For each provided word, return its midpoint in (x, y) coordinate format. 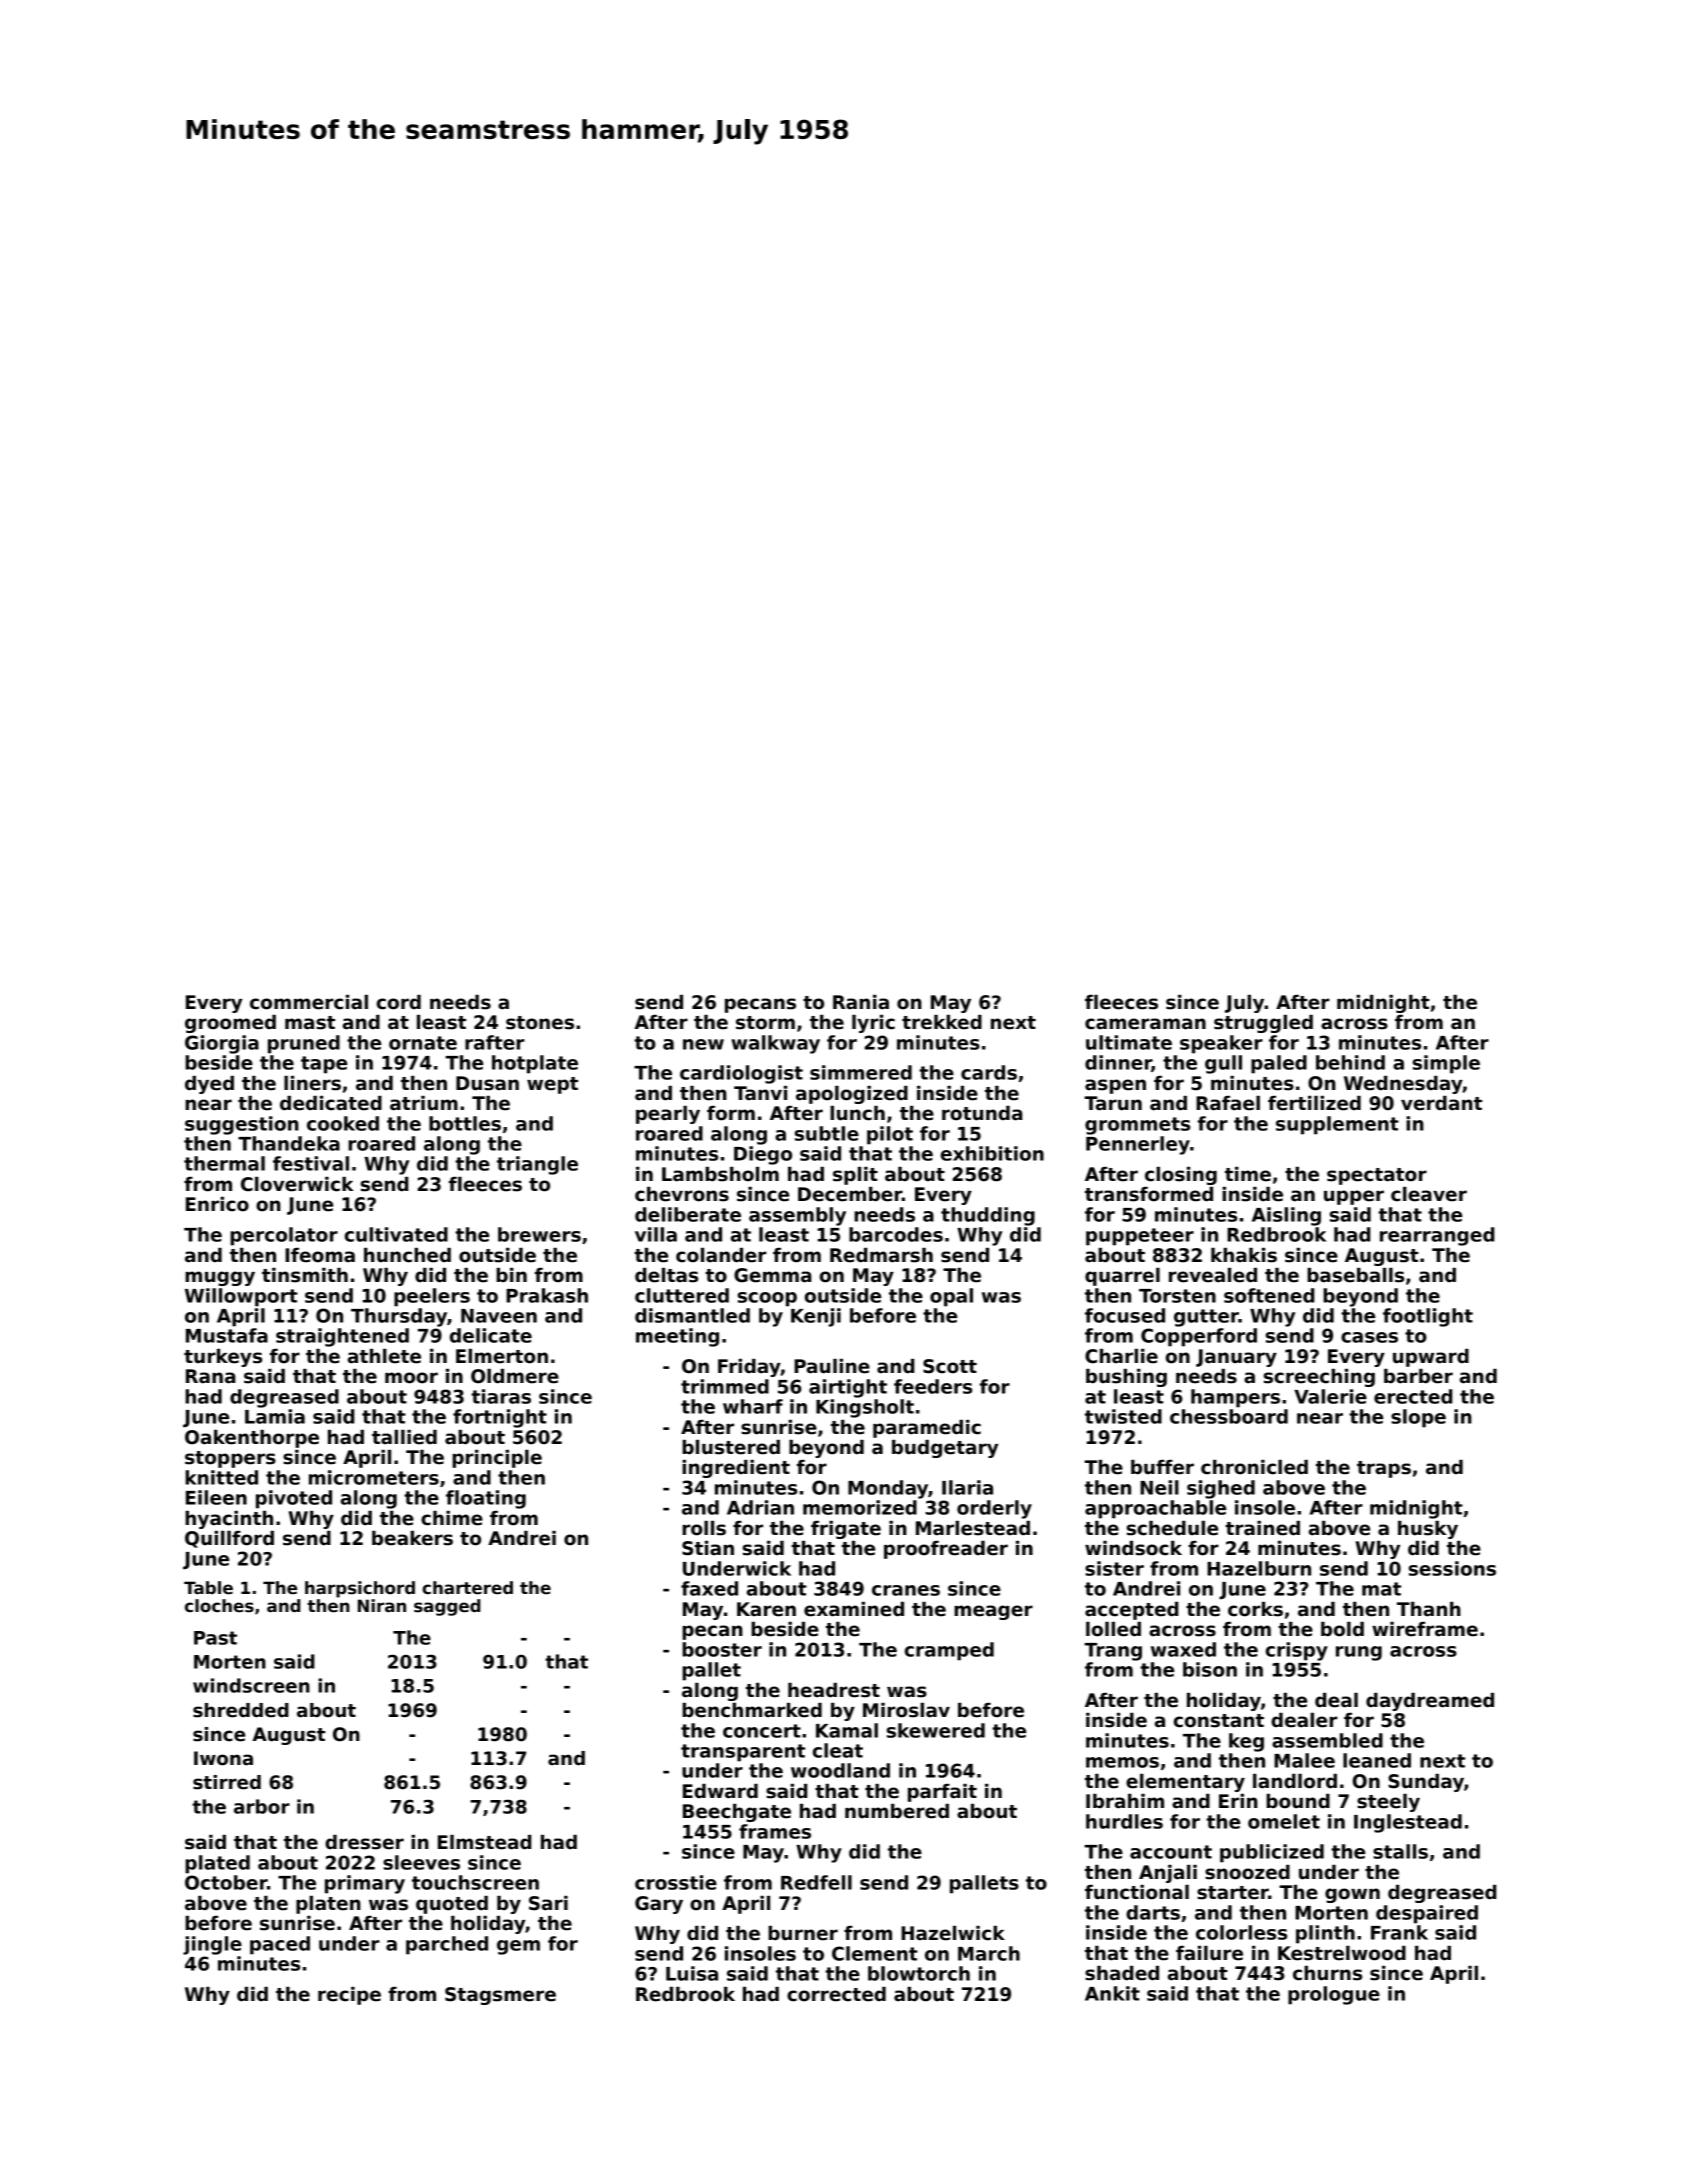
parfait (942, 1793)
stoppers (230, 1459)
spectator (1377, 1176)
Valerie (1330, 1396)
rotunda (982, 1113)
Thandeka (289, 1143)
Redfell (816, 1882)
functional (1137, 1892)
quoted (452, 1905)
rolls (704, 1528)
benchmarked (752, 1710)
